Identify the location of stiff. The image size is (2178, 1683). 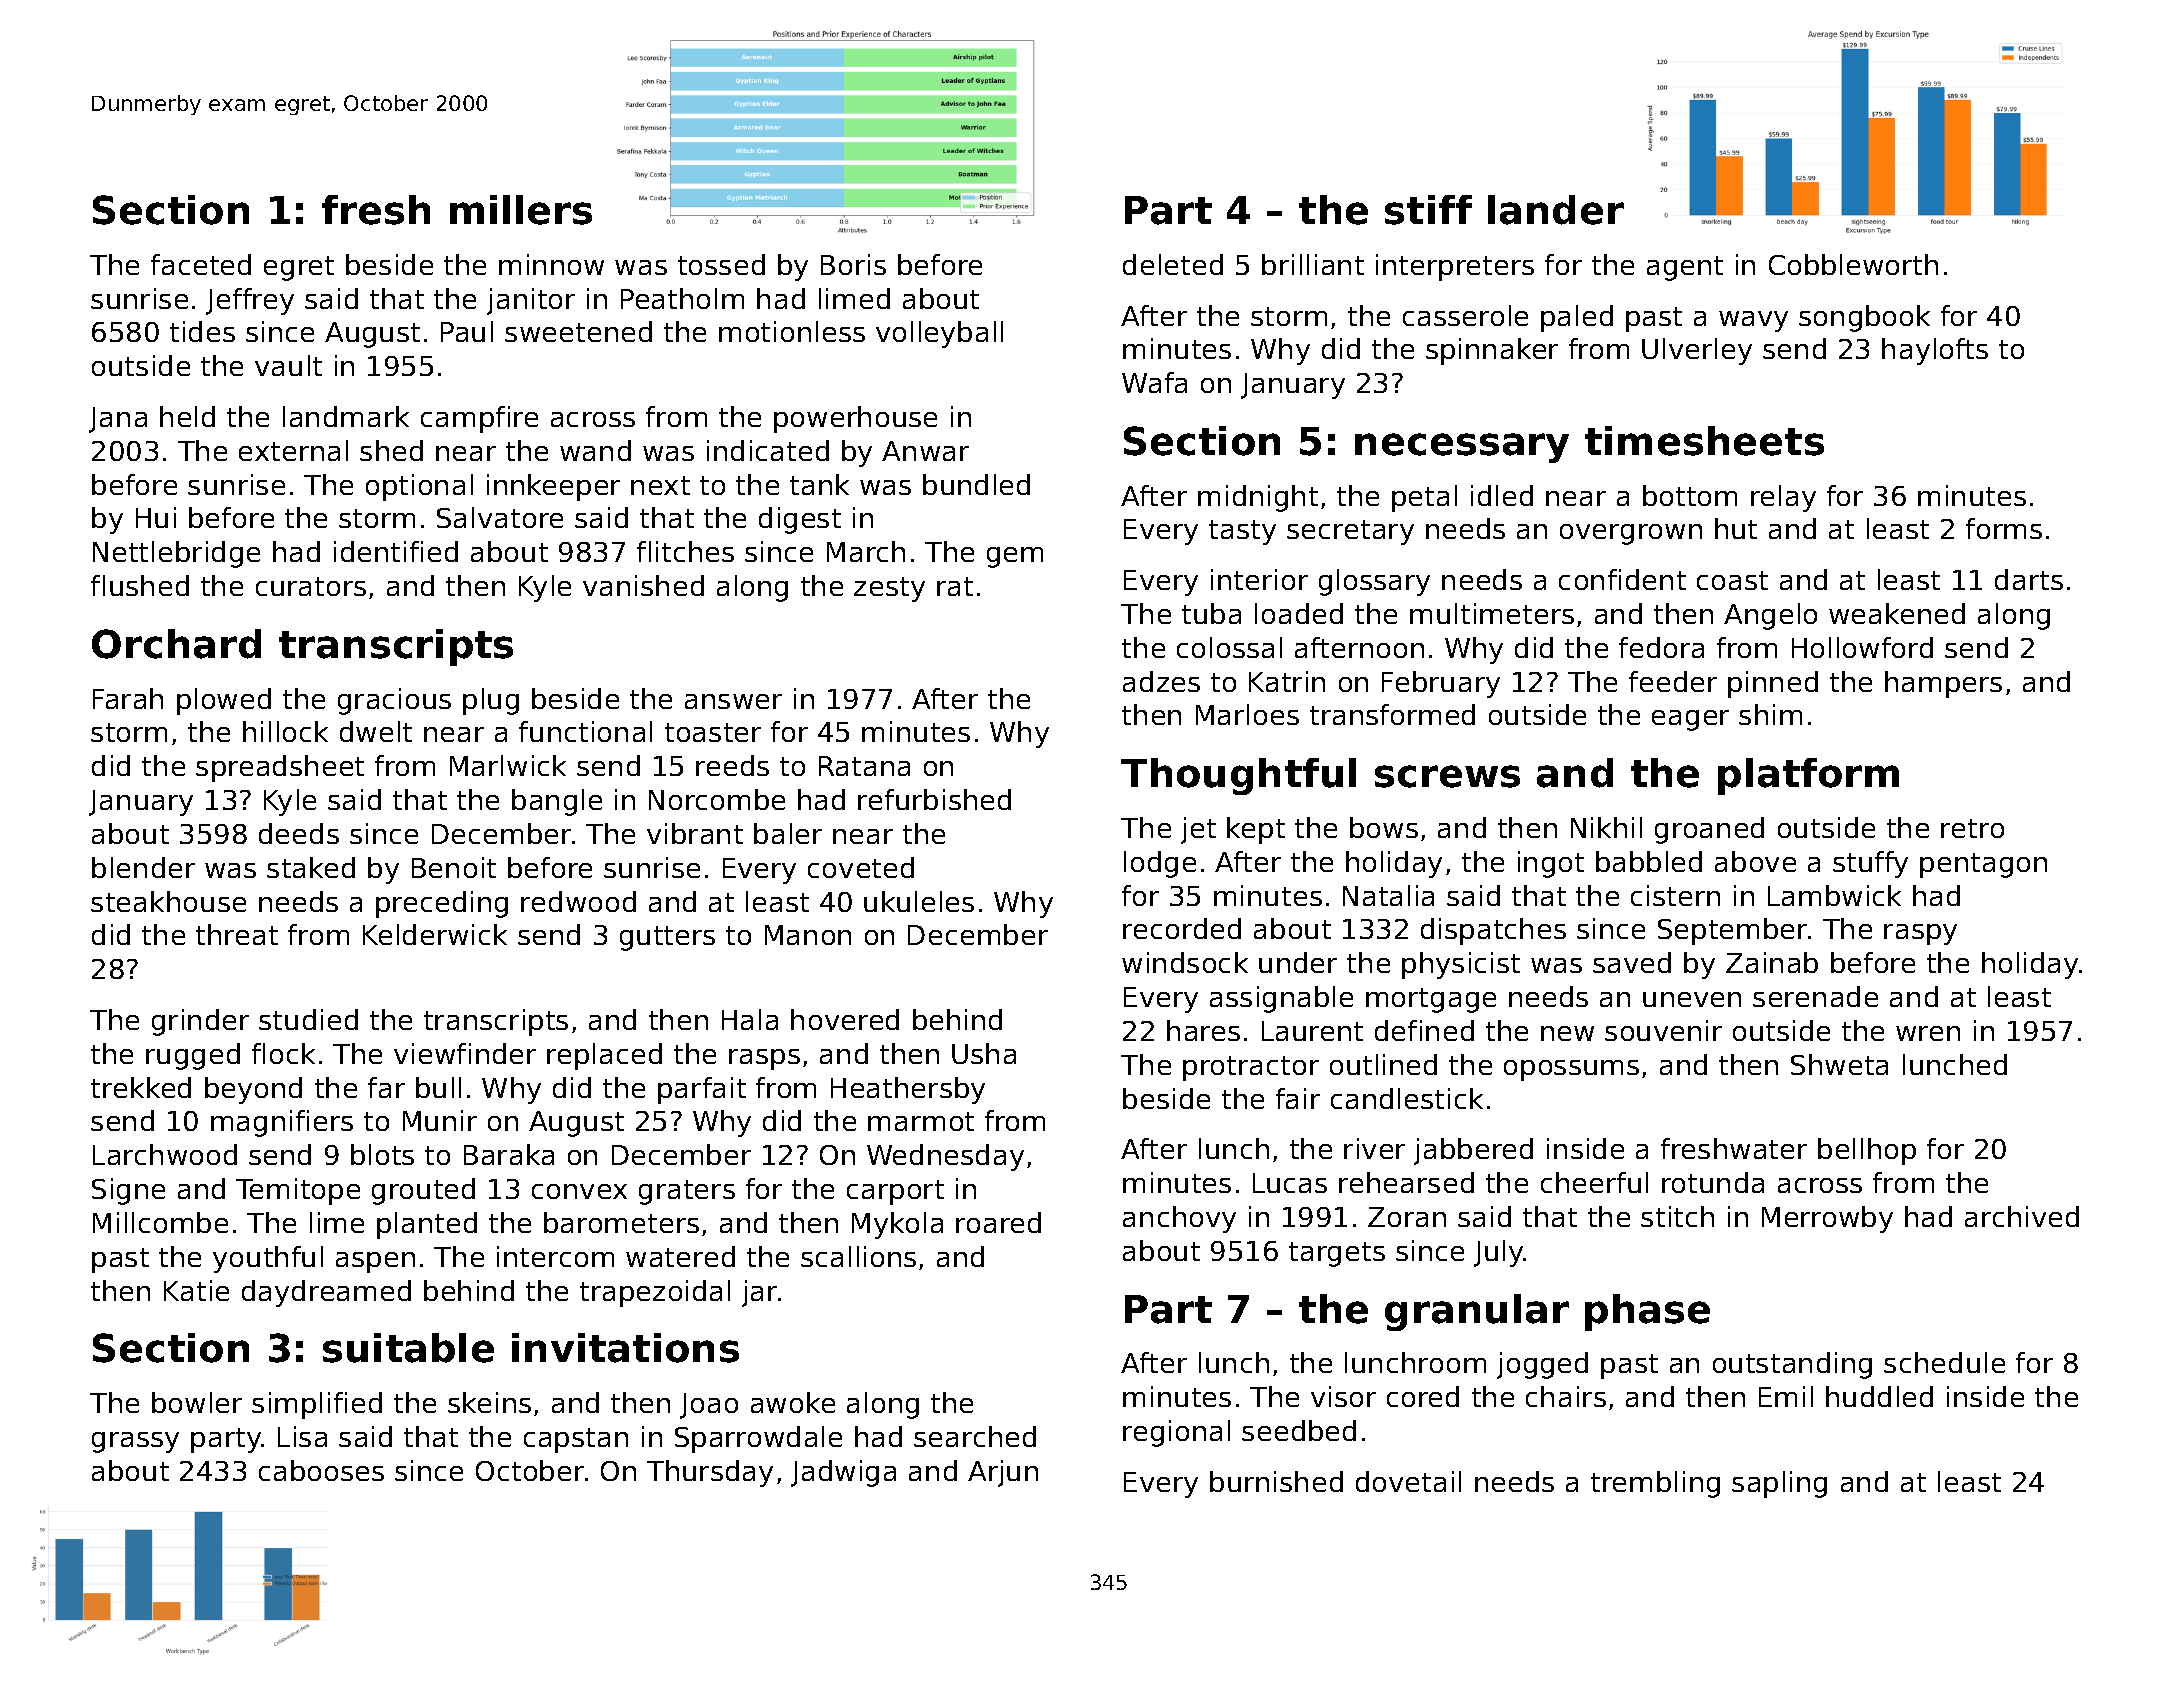
(1428, 210).
